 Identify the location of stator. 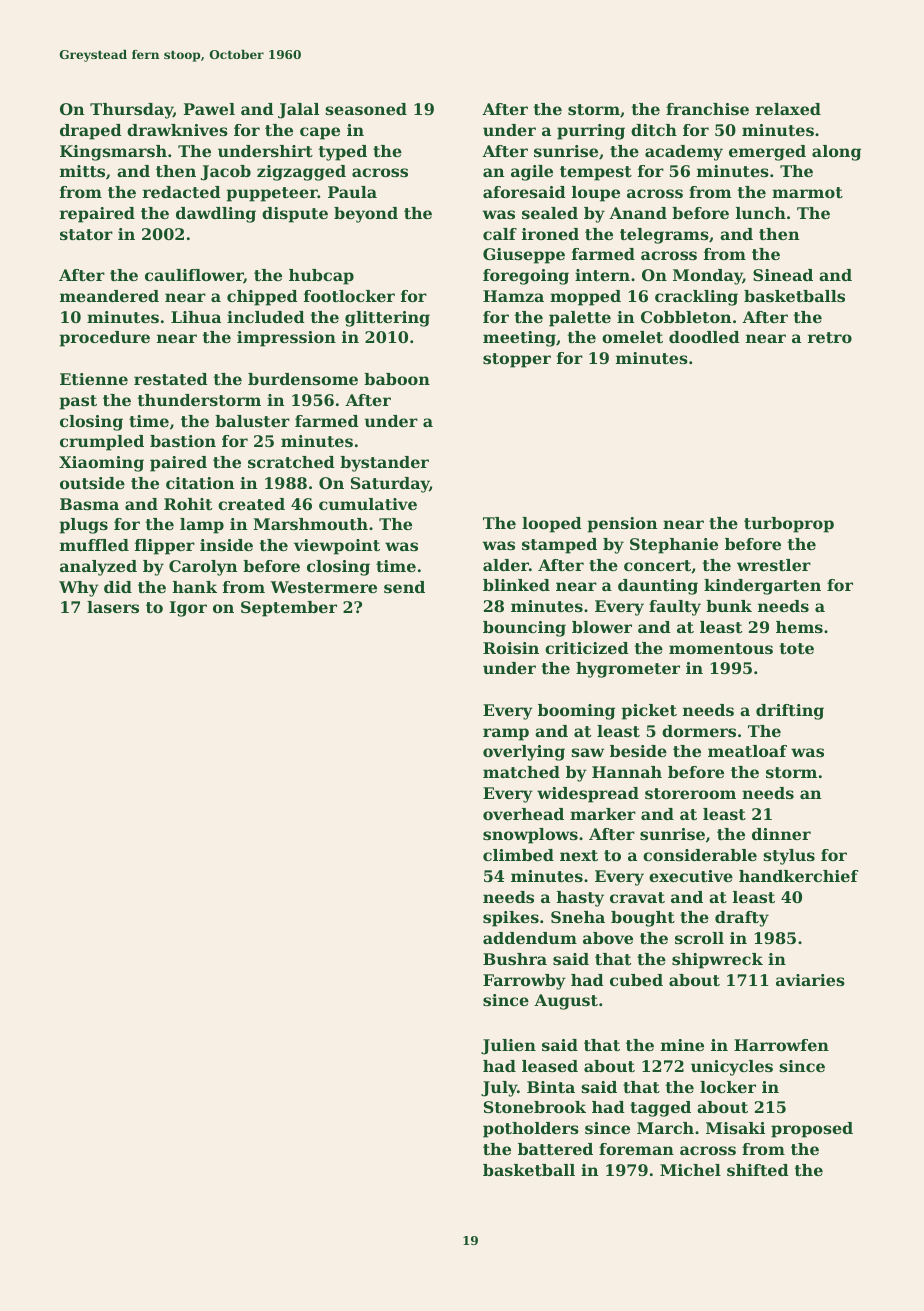
(86, 234).
